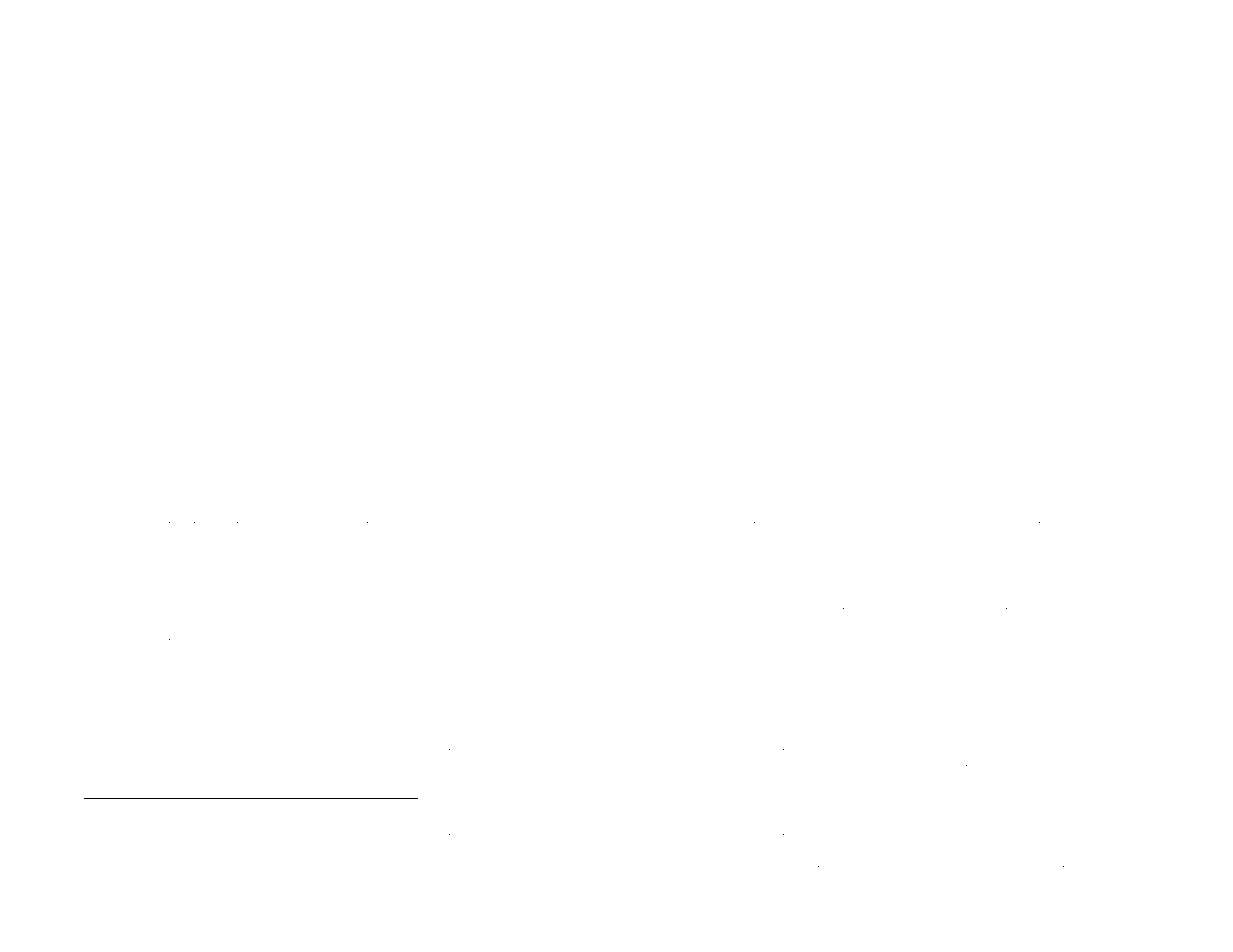  What do you see at coordinates (480, 733) in the screenshot?
I see `tangy` at bounding box center [480, 733].
